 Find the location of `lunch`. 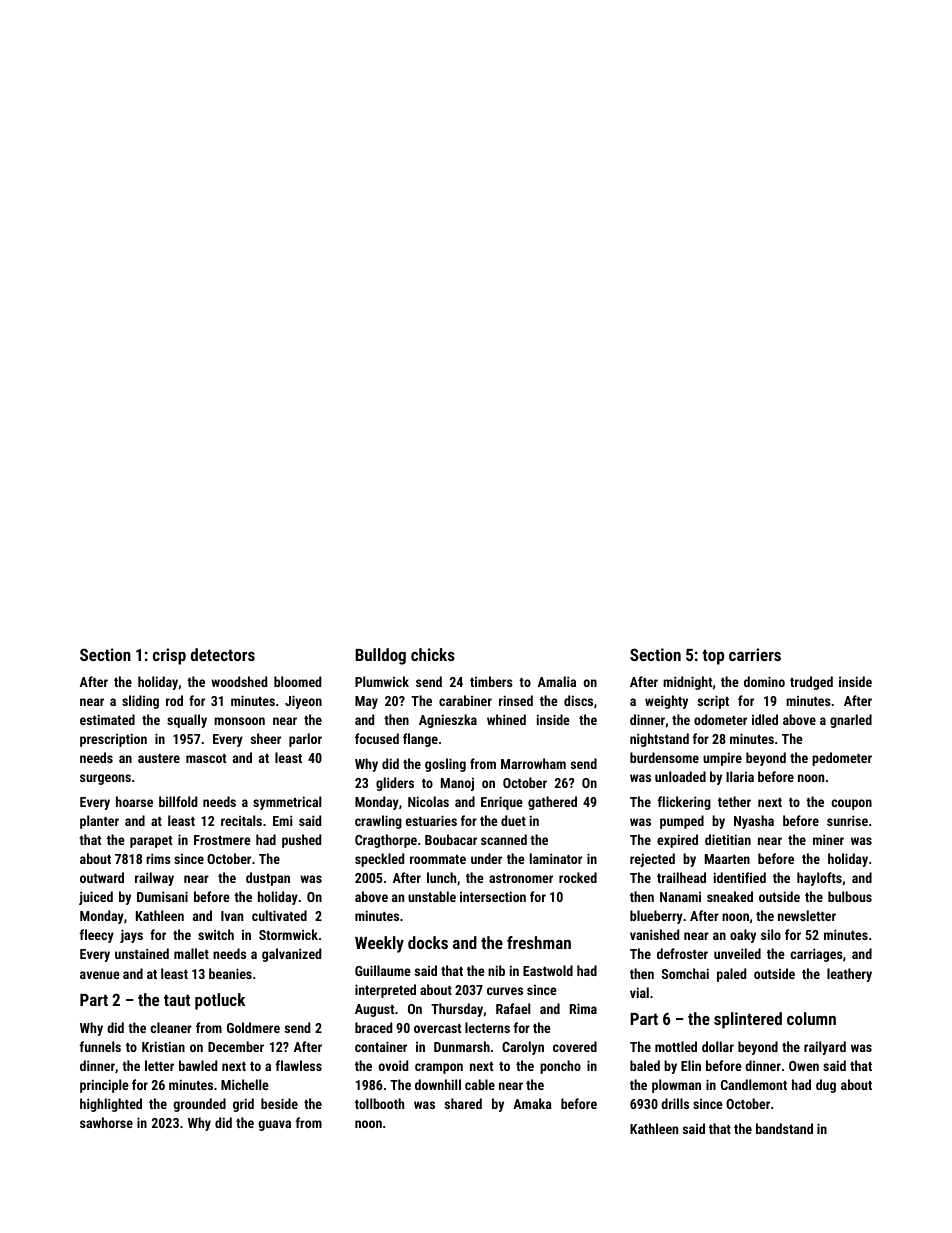

lunch is located at coordinates (441, 877).
